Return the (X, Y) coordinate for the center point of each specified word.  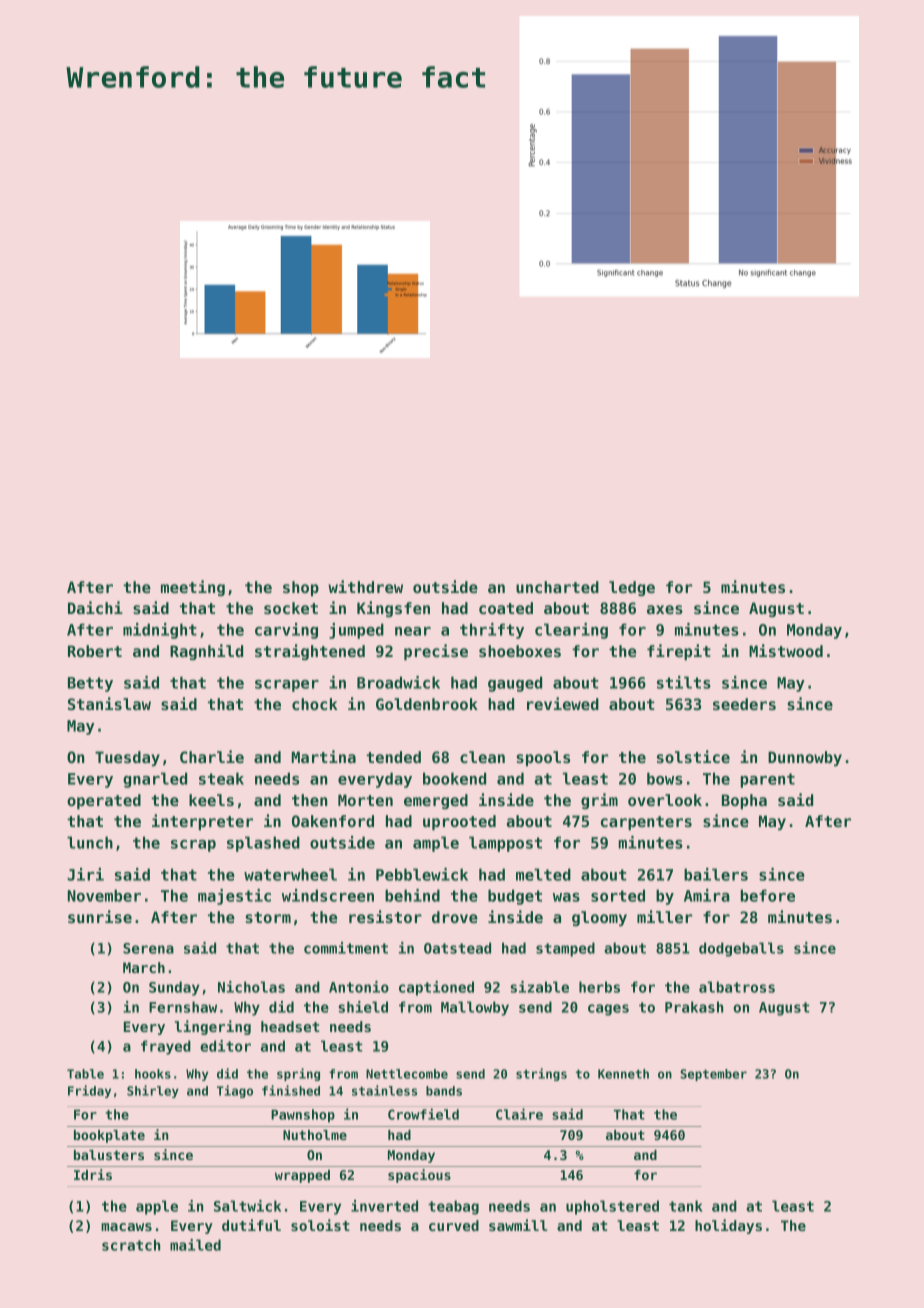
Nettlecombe (407, 1074)
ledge (632, 588)
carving (286, 631)
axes (665, 609)
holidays (728, 1226)
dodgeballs (741, 949)
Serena (148, 948)
